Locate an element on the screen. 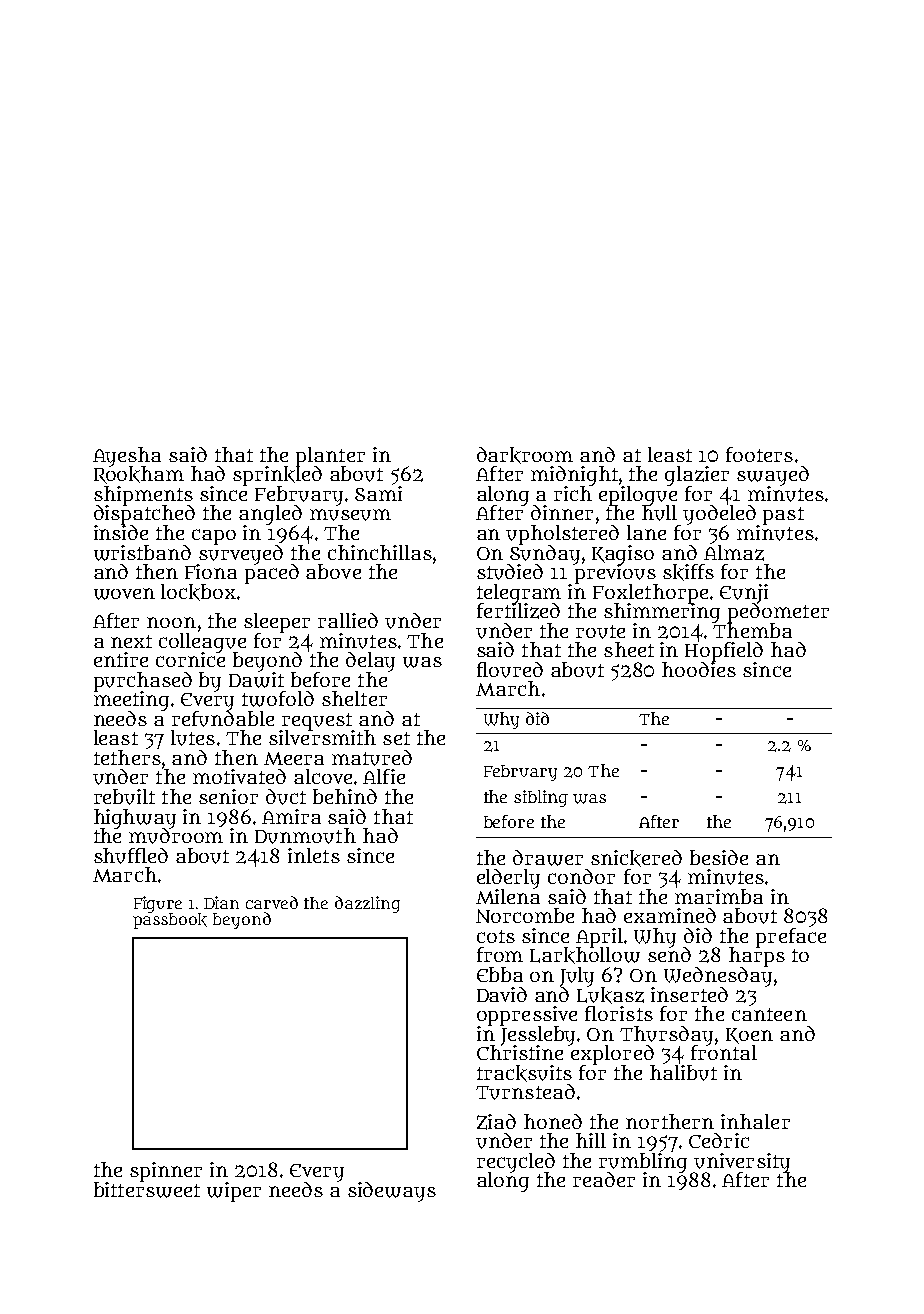  planter is located at coordinates (330, 456).
